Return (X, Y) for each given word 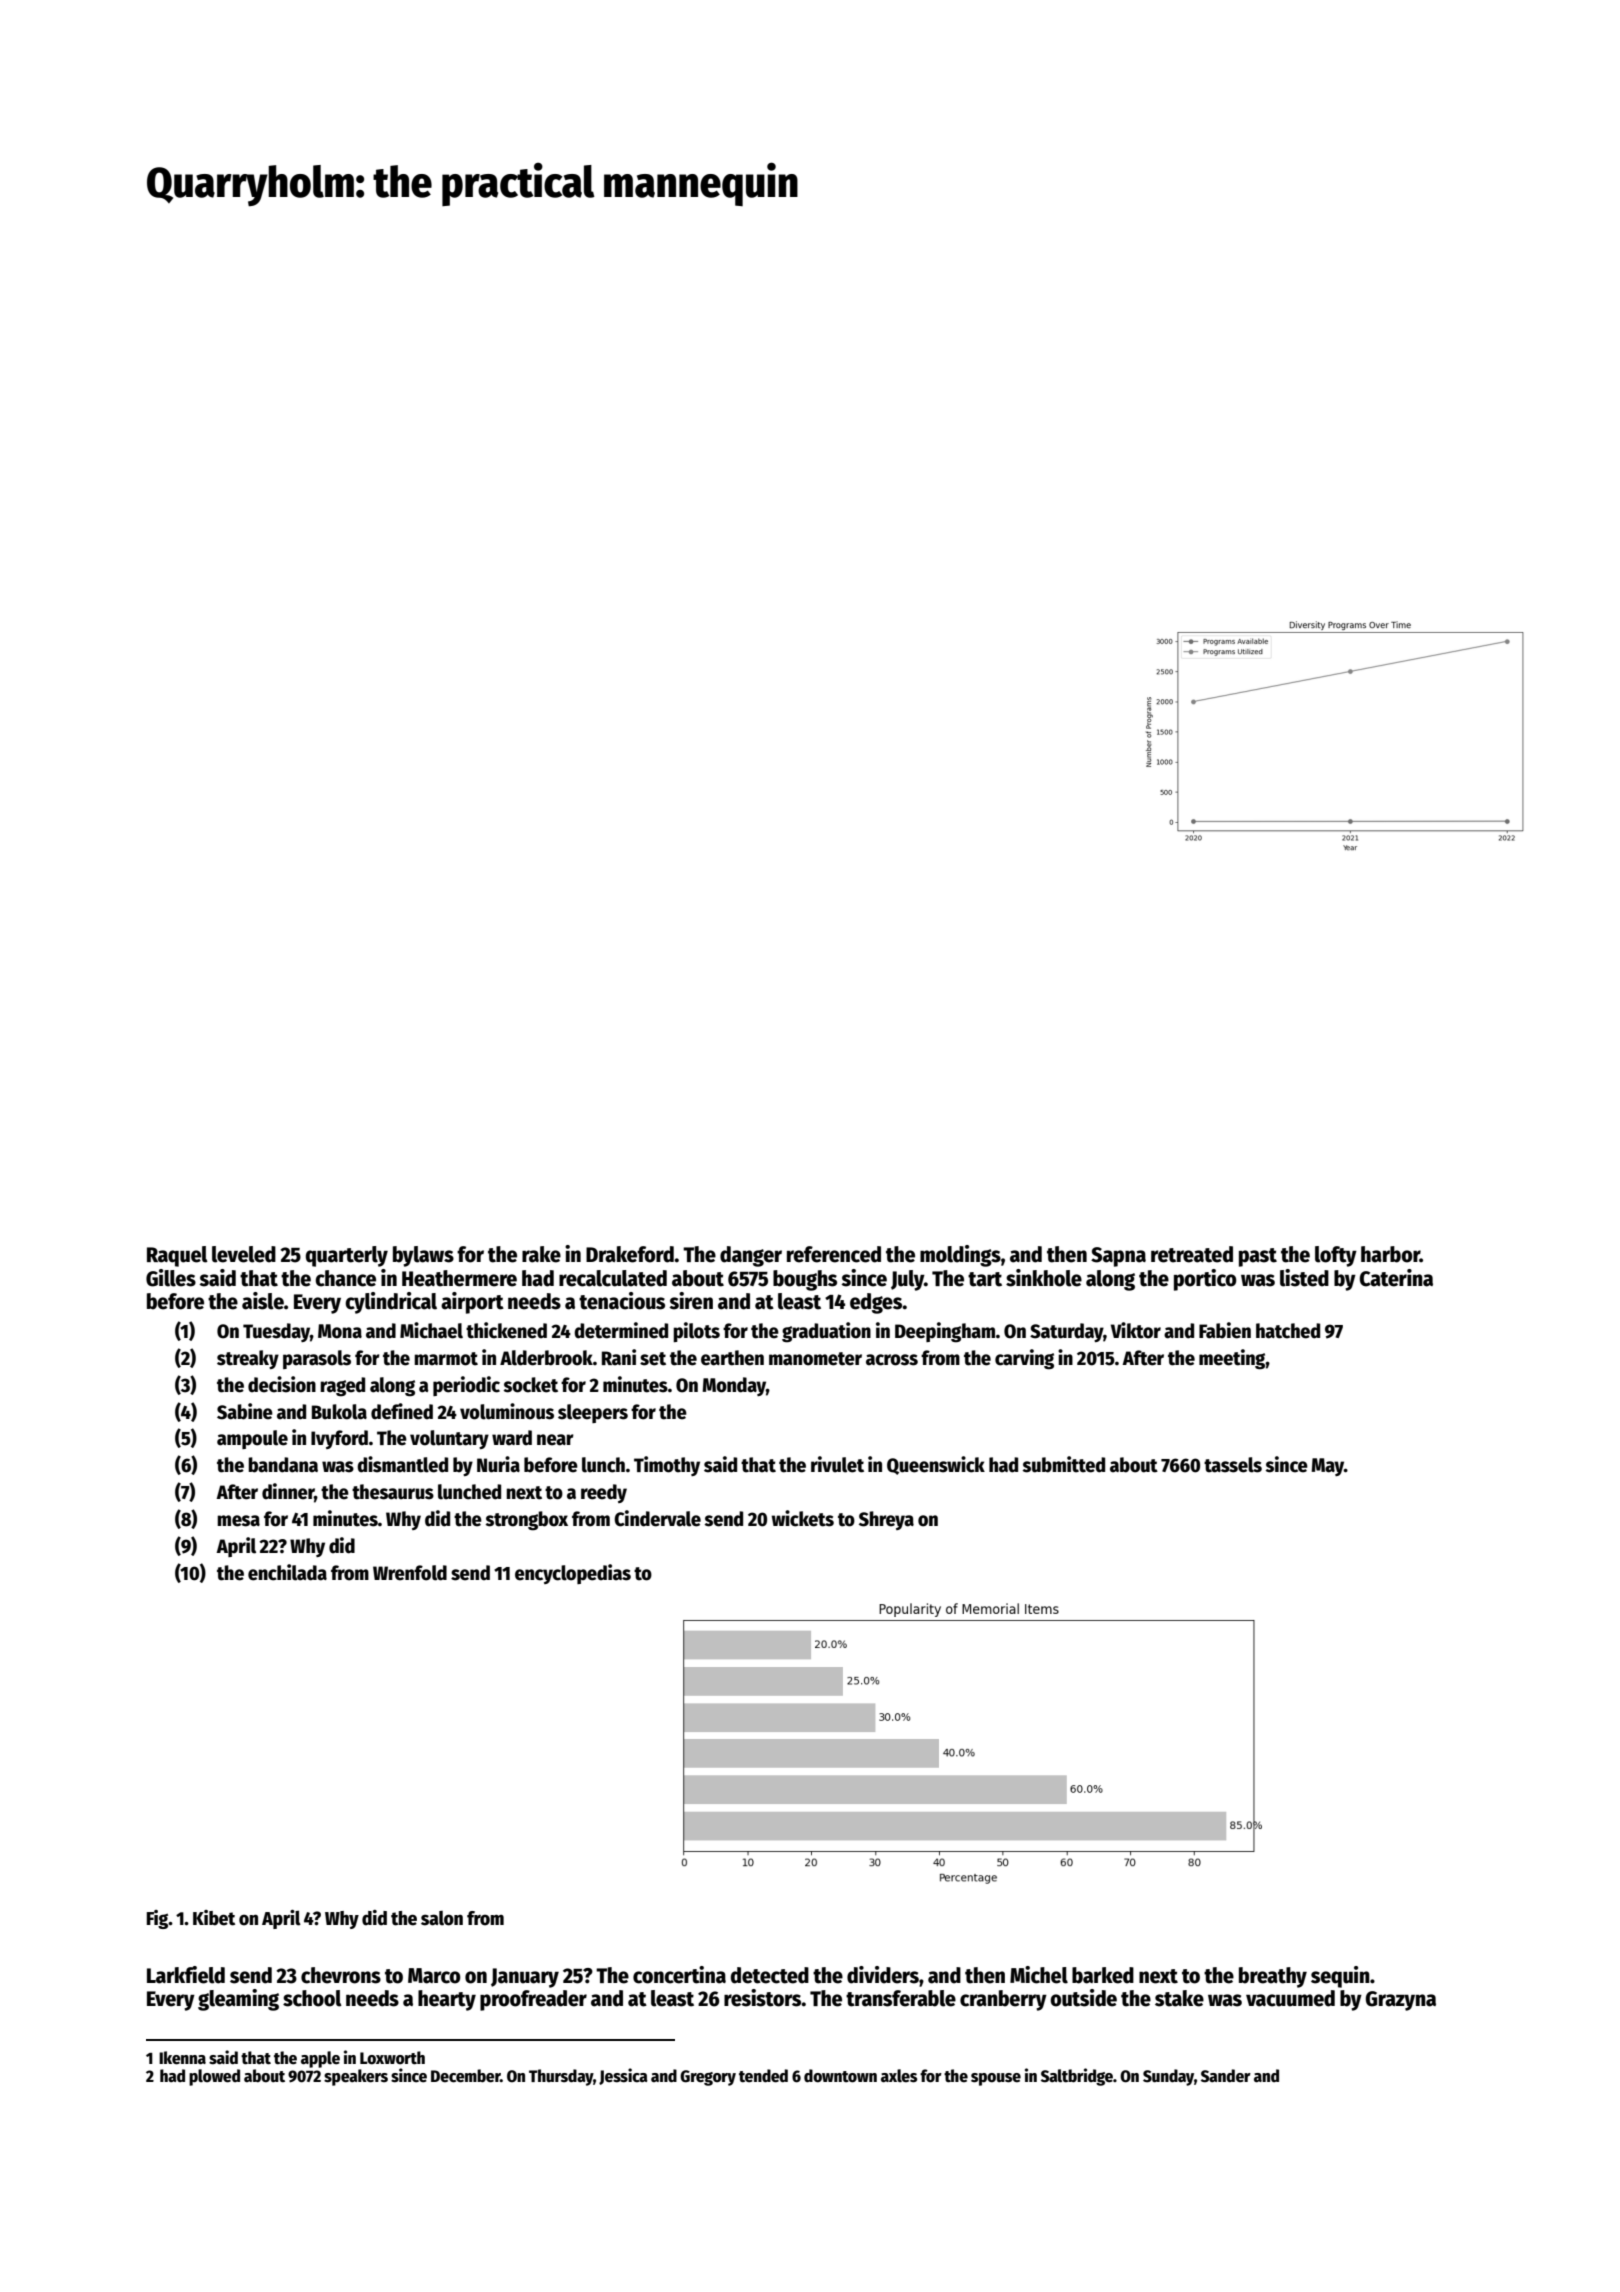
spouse (996, 2079)
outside (1083, 1998)
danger (751, 1256)
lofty (1336, 1256)
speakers (356, 2077)
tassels (1233, 1465)
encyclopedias (573, 1574)
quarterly (347, 1256)
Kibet (214, 1918)
